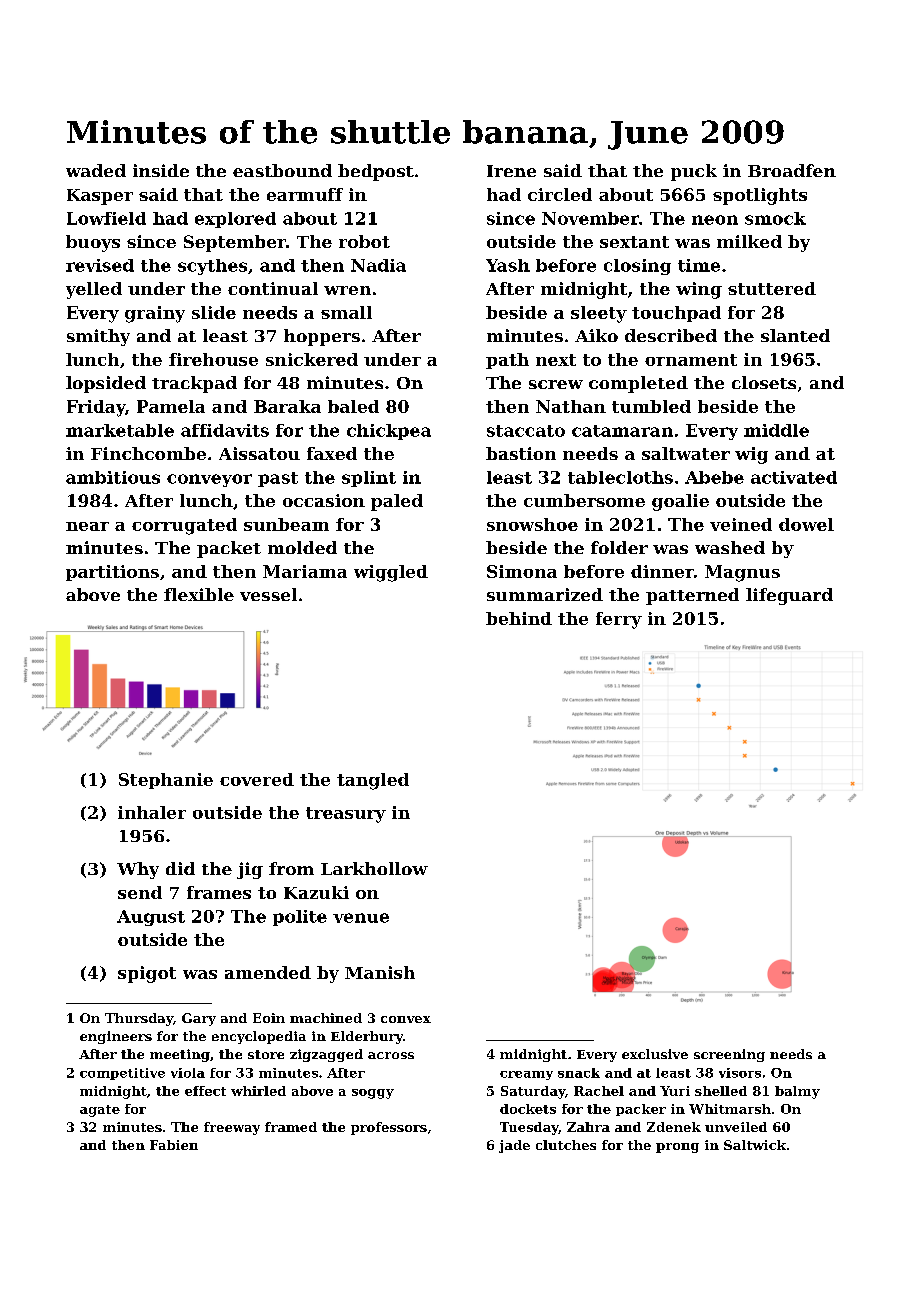 This screenshot has width=924, height=1311. I want to click on behind, so click(519, 618).
